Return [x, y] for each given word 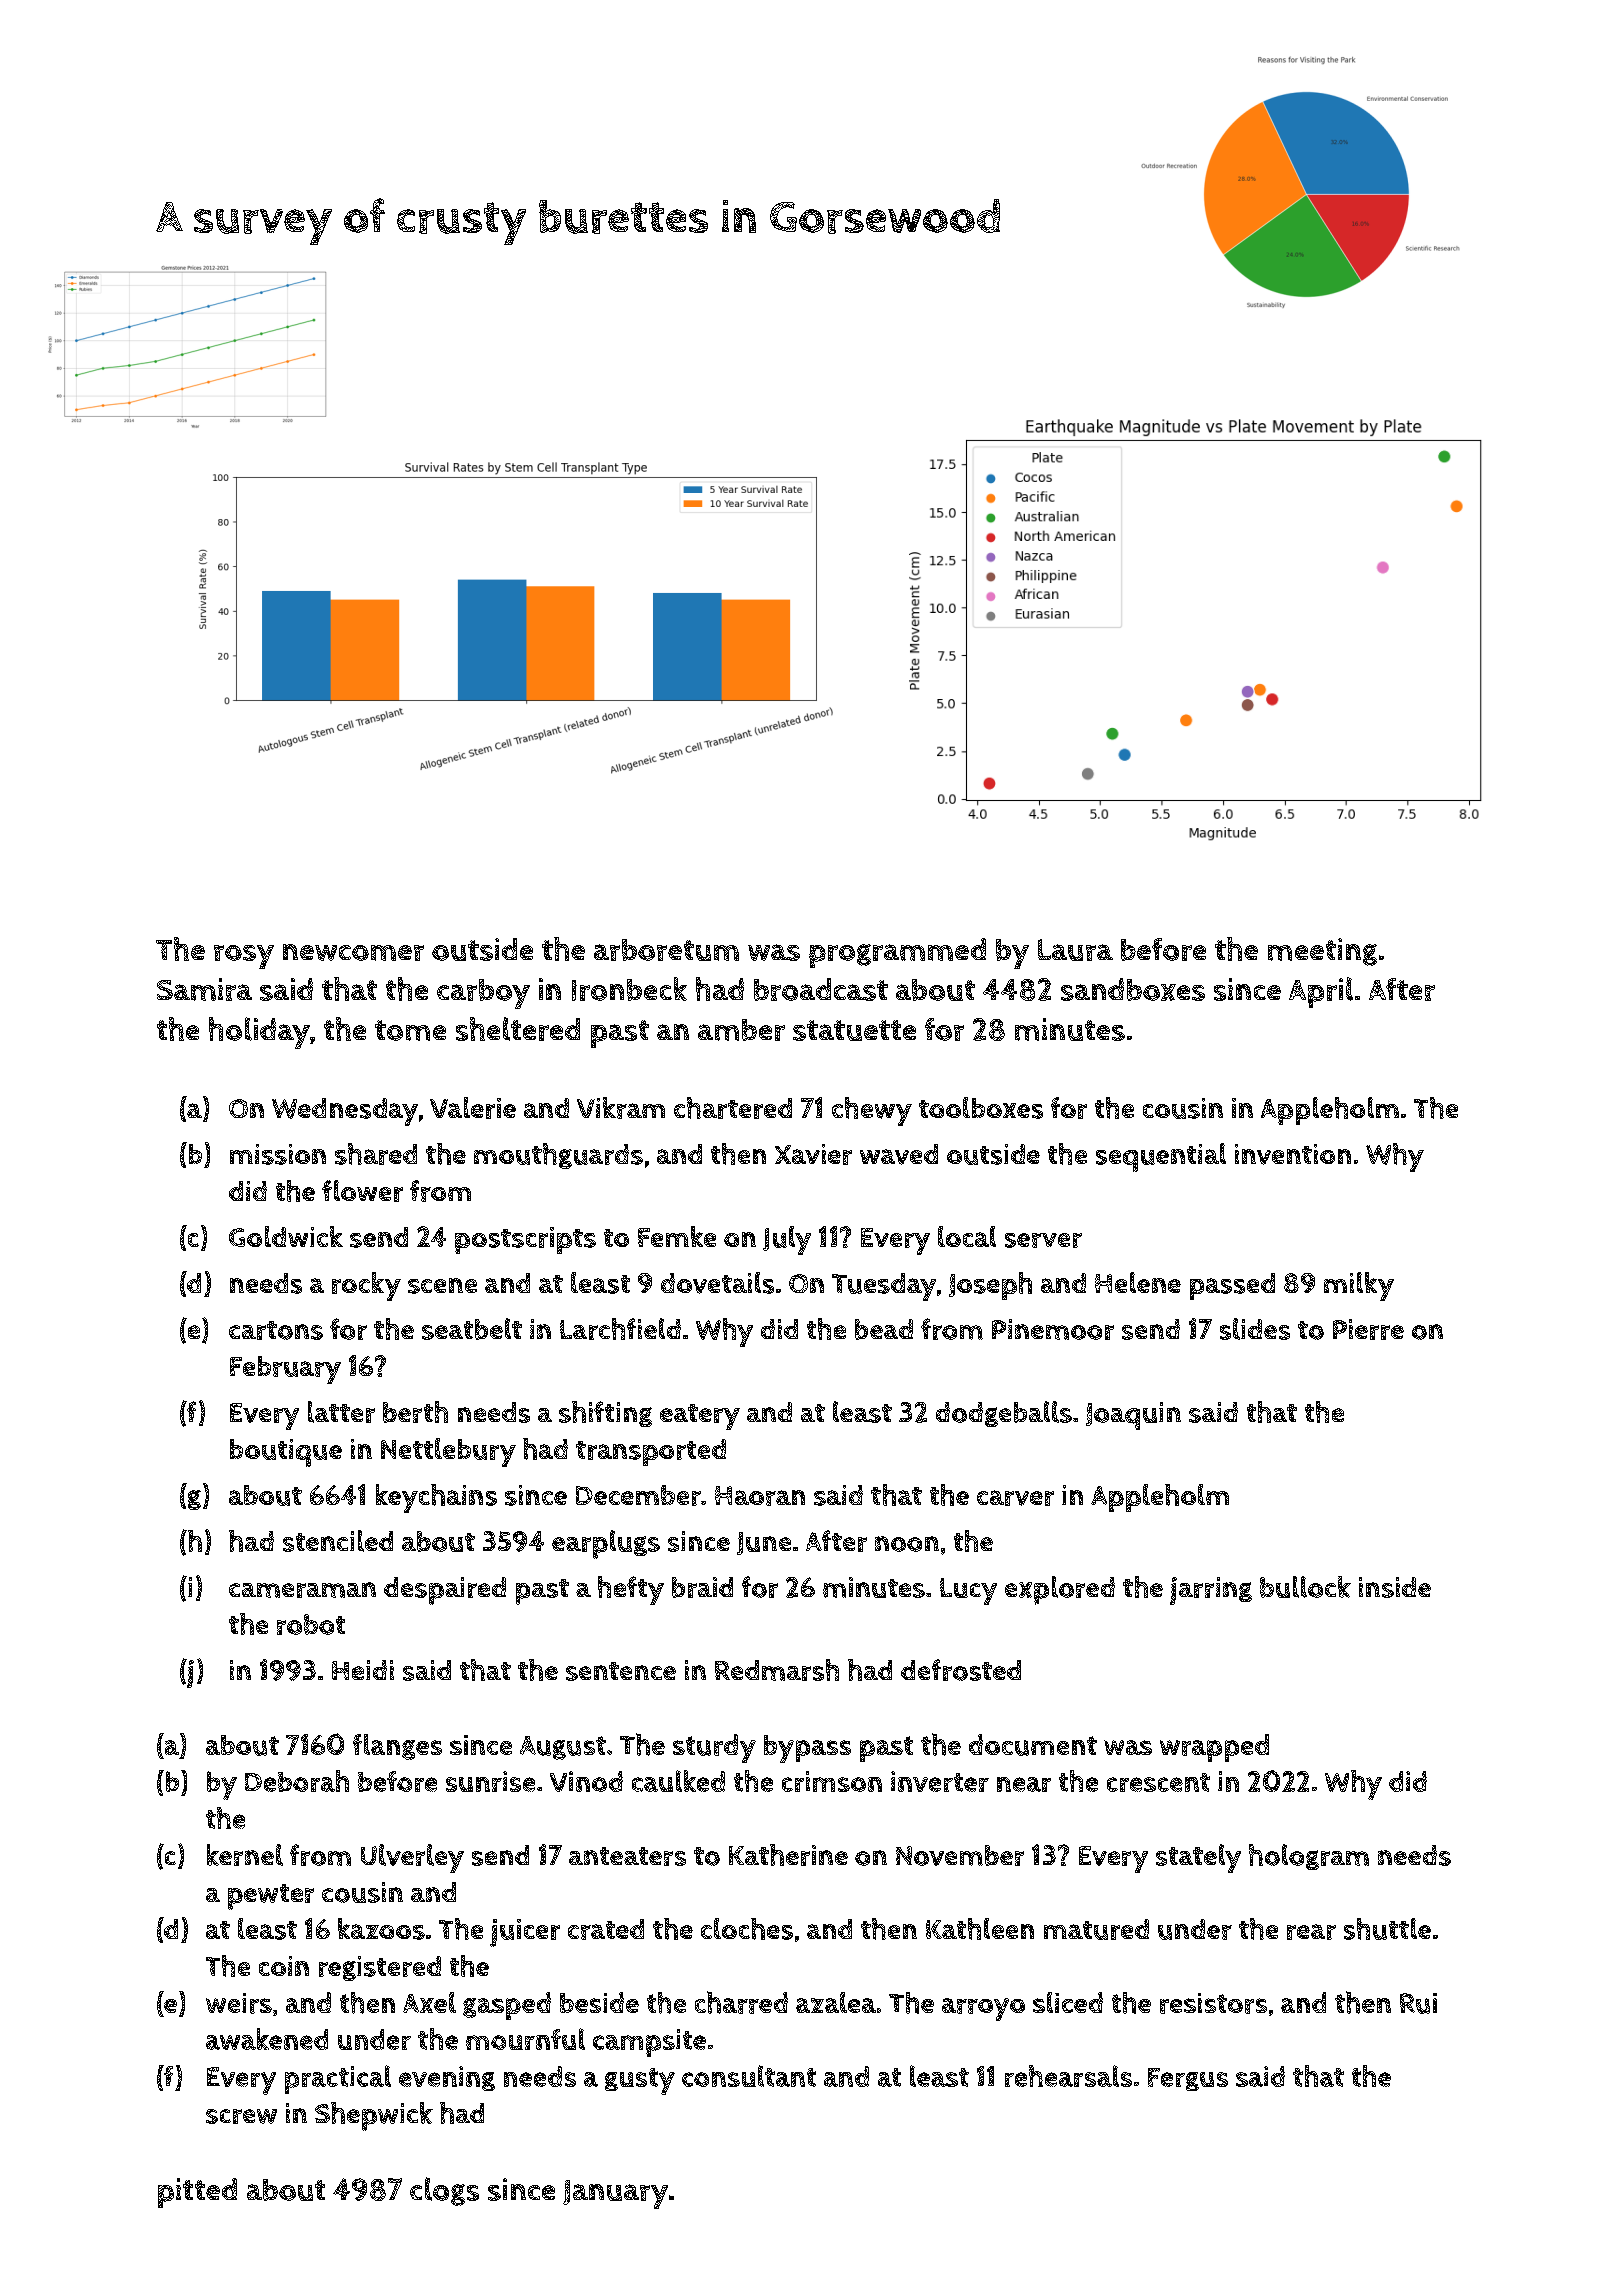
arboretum [666, 950]
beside [599, 2002]
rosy [244, 957]
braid [702, 1587]
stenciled [338, 1541]
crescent [1158, 1782]
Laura [1075, 950]
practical [338, 2079]
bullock [1305, 1587]
